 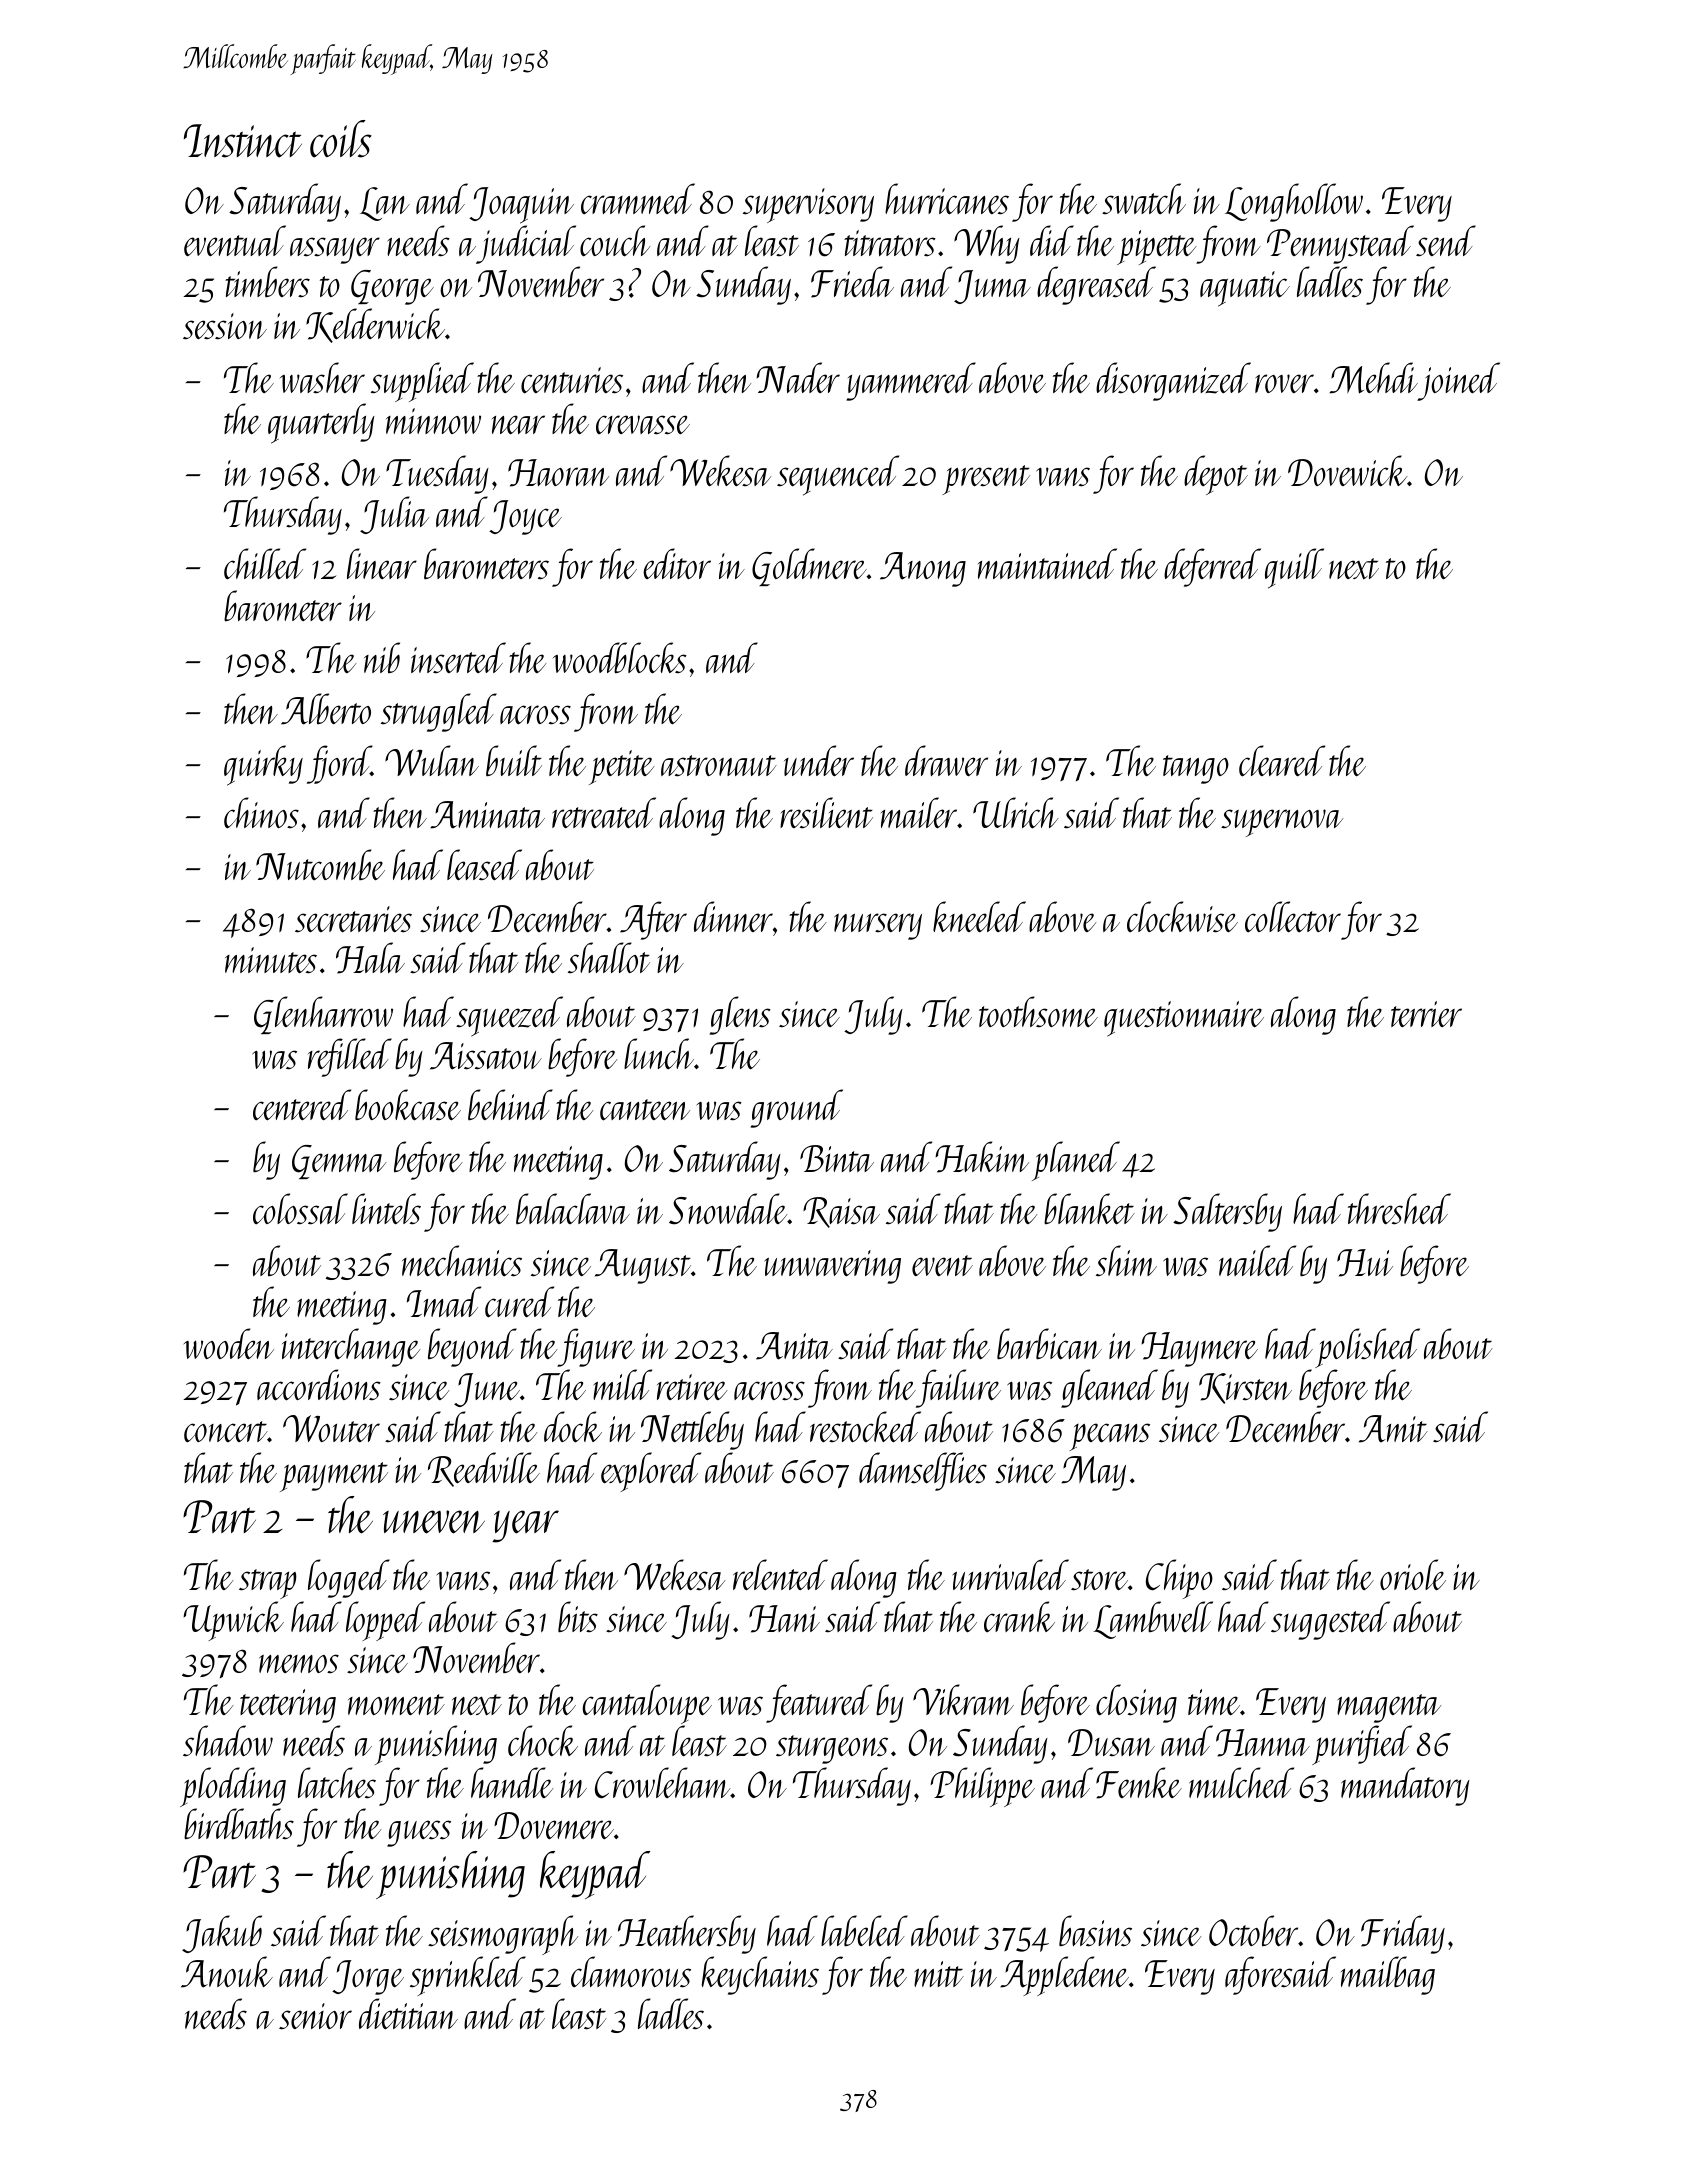 I want to click on minutes, so click(x=271, y=960).
